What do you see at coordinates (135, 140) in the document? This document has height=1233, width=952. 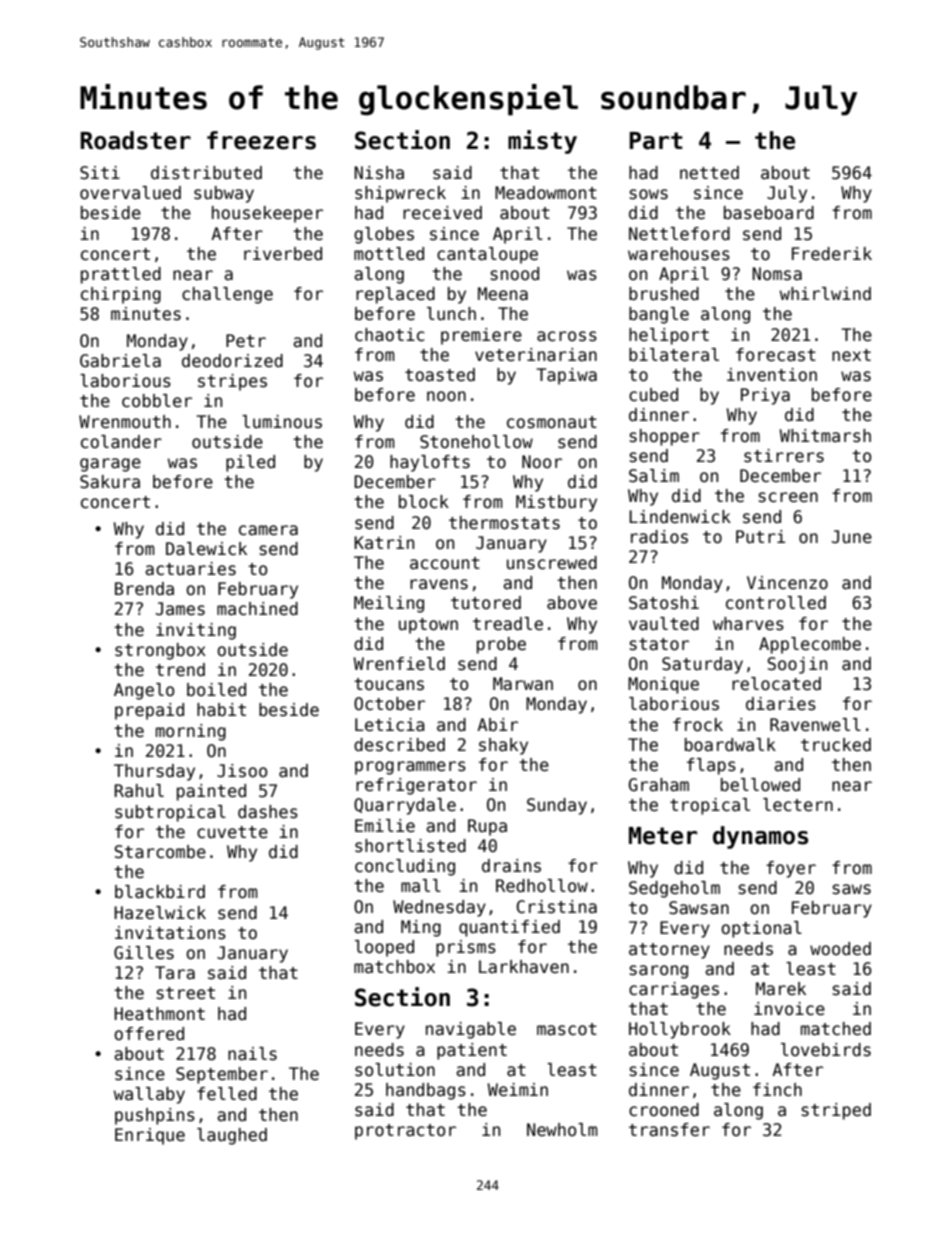 I see `Roadster` at bounding box center [135, 140].
